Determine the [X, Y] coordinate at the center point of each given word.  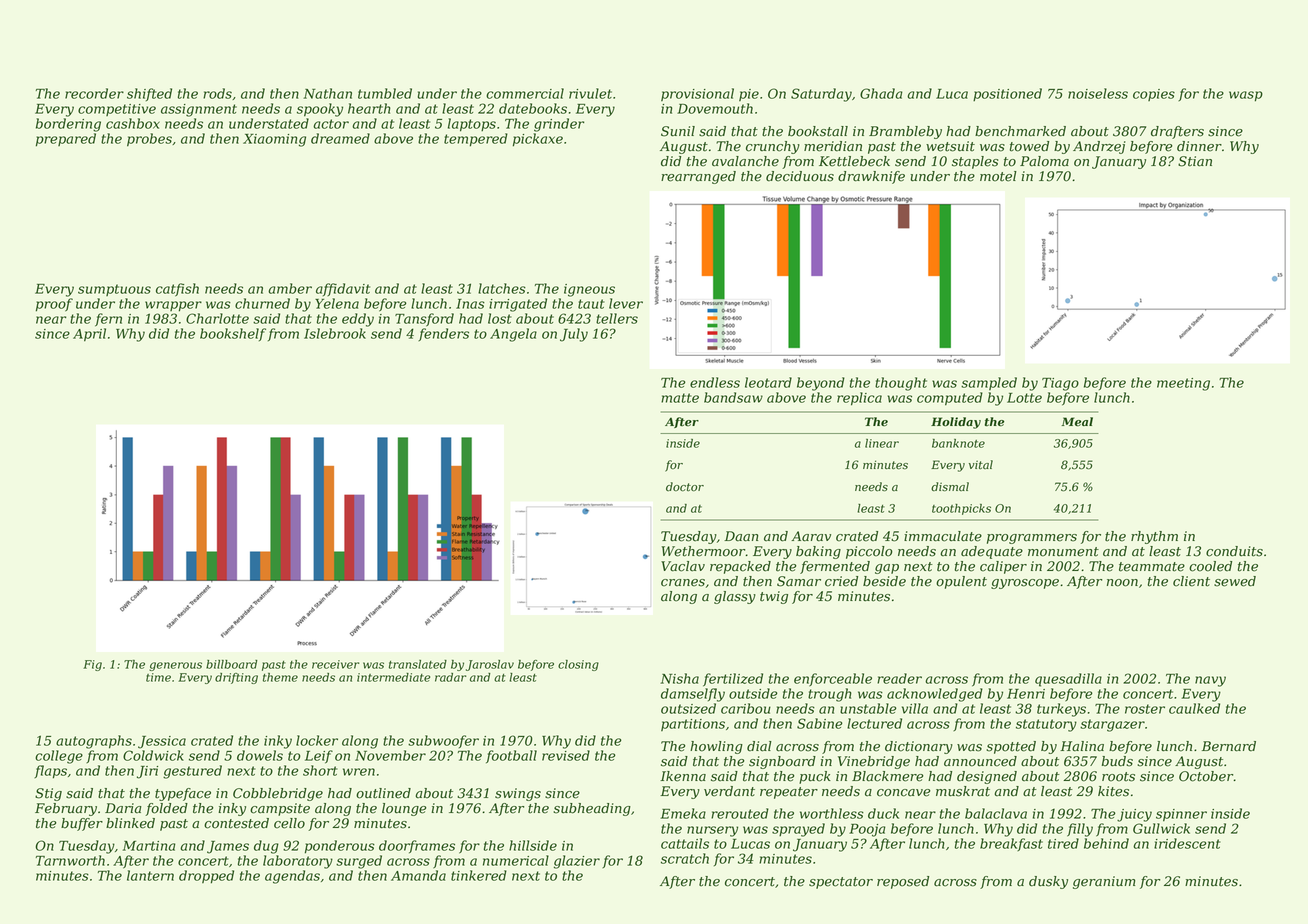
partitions [693, 725]
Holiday [956, 423]
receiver [336, 664]
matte [680, 398]
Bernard [1229, 746]
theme [280, 677]
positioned [1007, 94]
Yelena [337, 303]
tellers [617, 318]
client [1191, 581]
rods [217, 93]
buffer [82, 824]
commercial [525, 93]
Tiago [1060, 384]
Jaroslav [490, 665]
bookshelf [233, 334]
